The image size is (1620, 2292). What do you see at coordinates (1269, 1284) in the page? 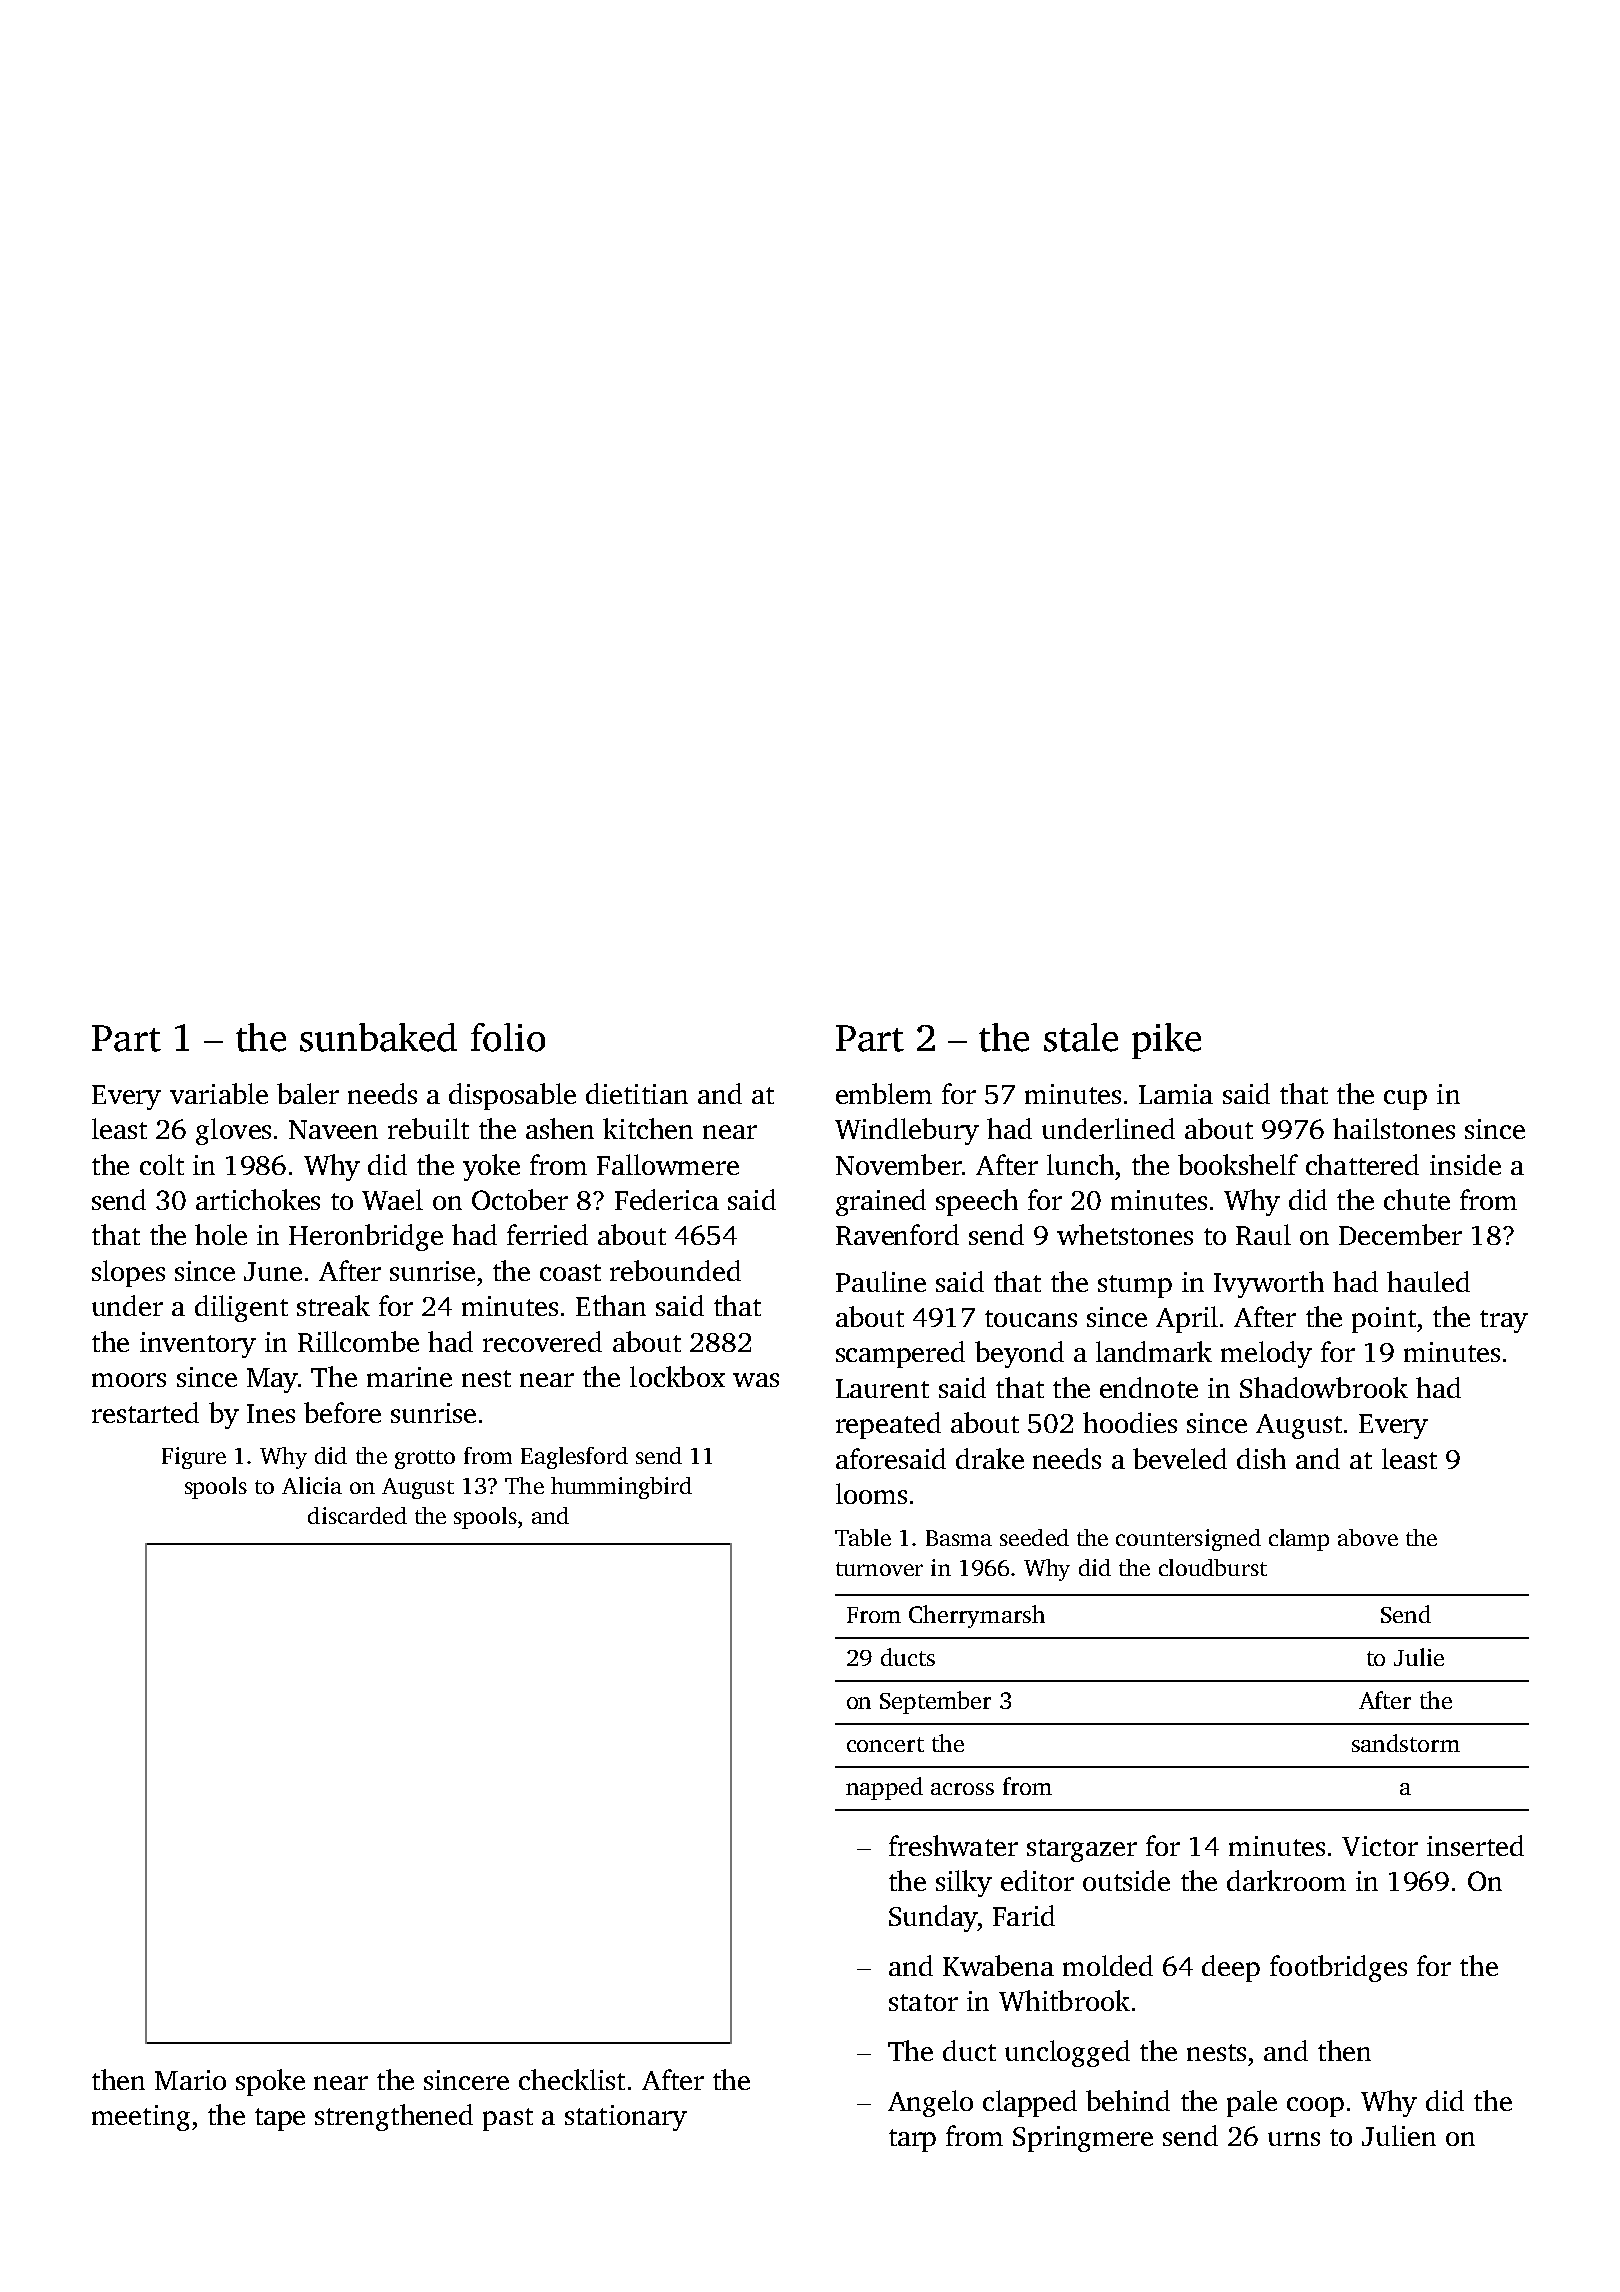
I see `Ivyworth` at bounding box center [1269, 1284].
